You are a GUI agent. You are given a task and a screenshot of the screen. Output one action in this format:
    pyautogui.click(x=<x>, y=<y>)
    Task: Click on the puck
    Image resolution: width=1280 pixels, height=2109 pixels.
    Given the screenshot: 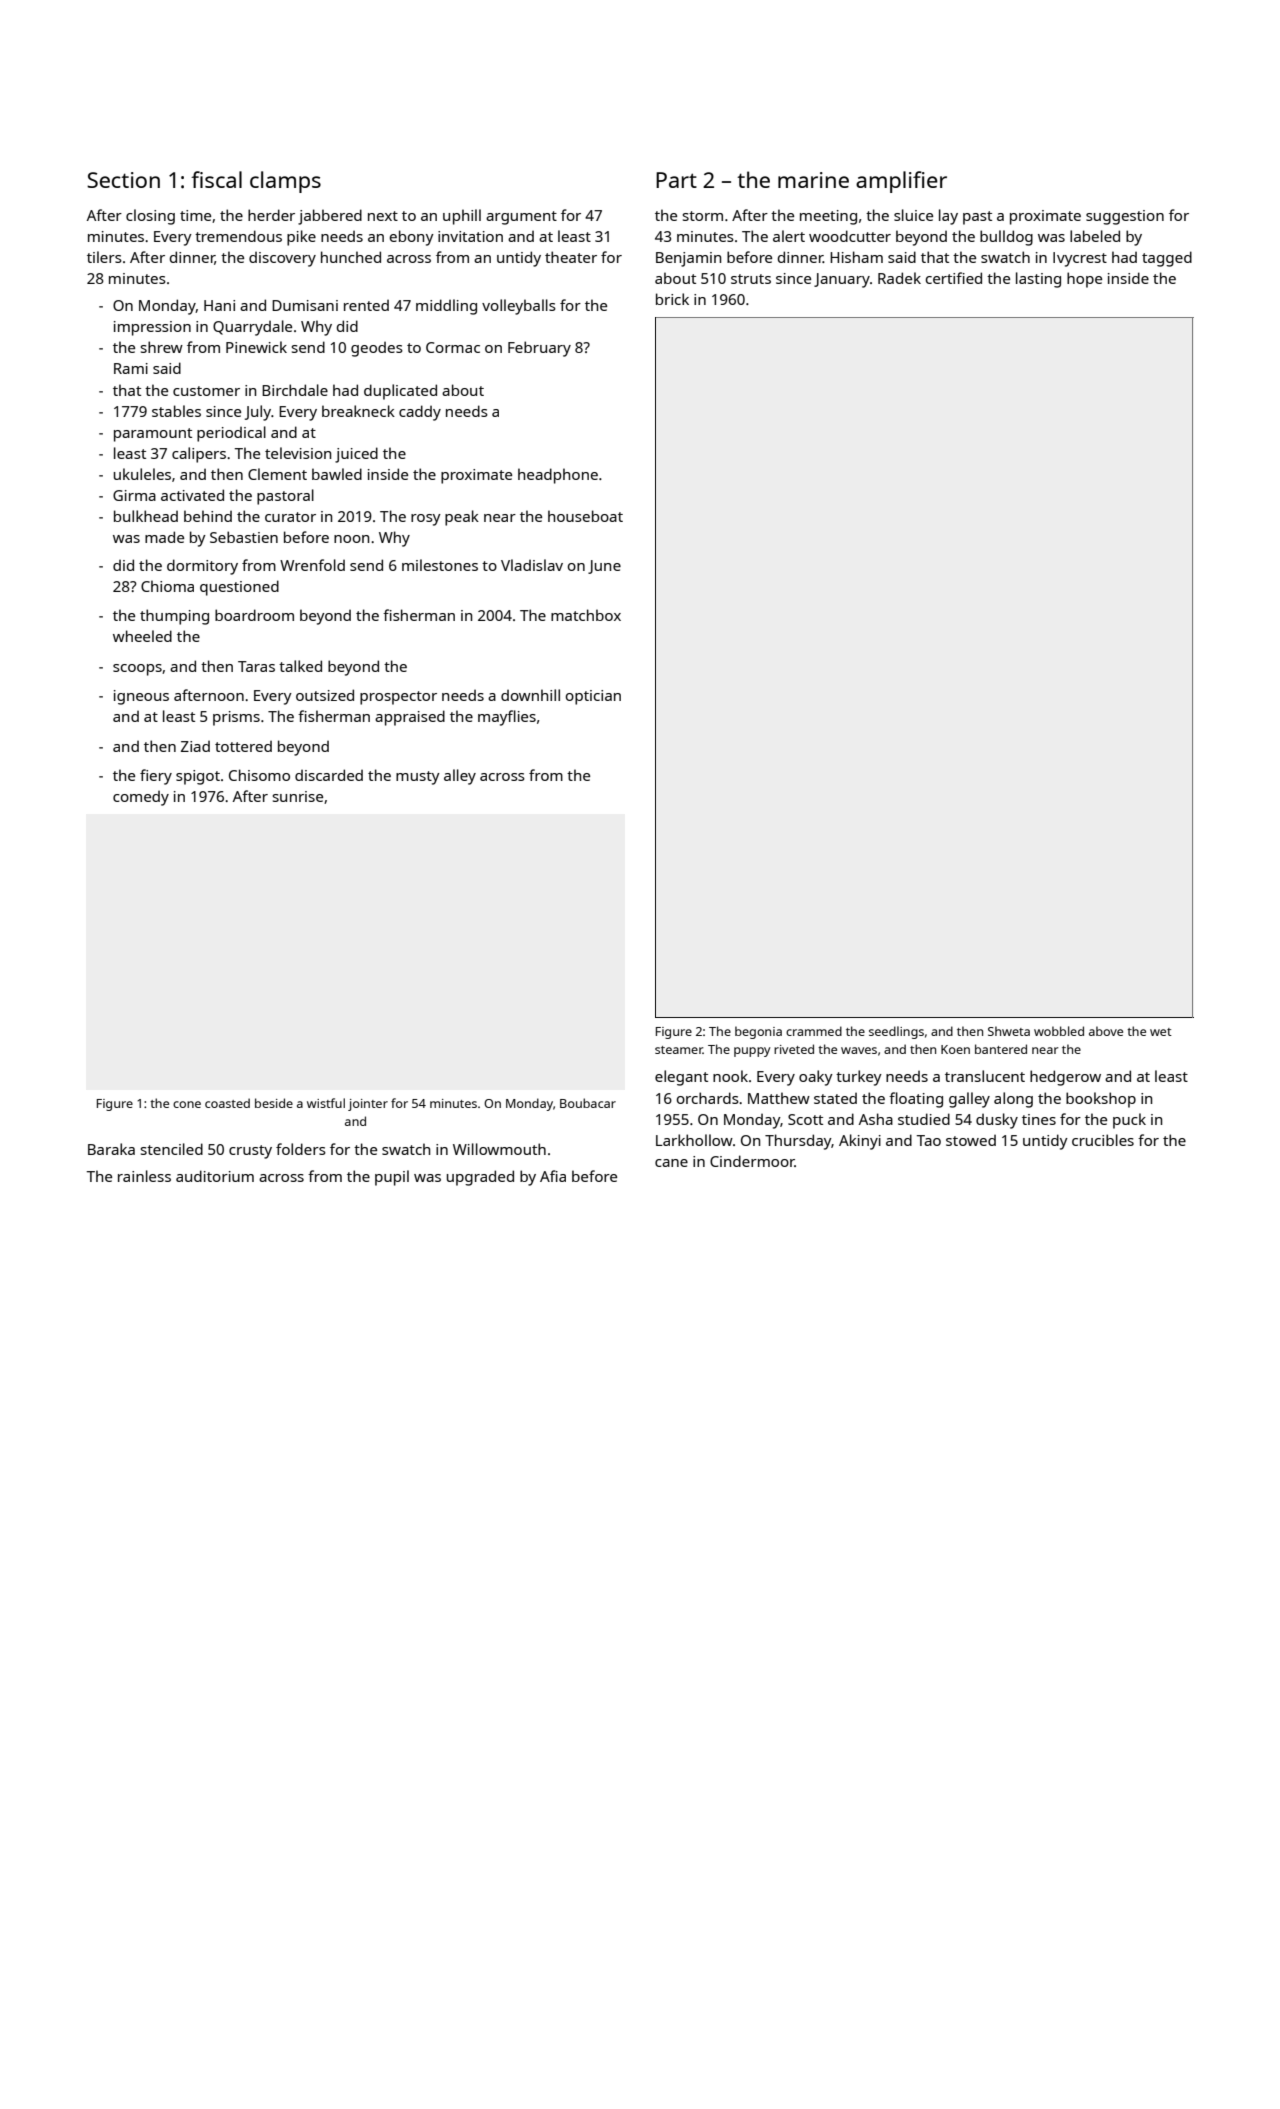 What is the action you would take?
    pyautogui.click(x=1129, y=1121)
